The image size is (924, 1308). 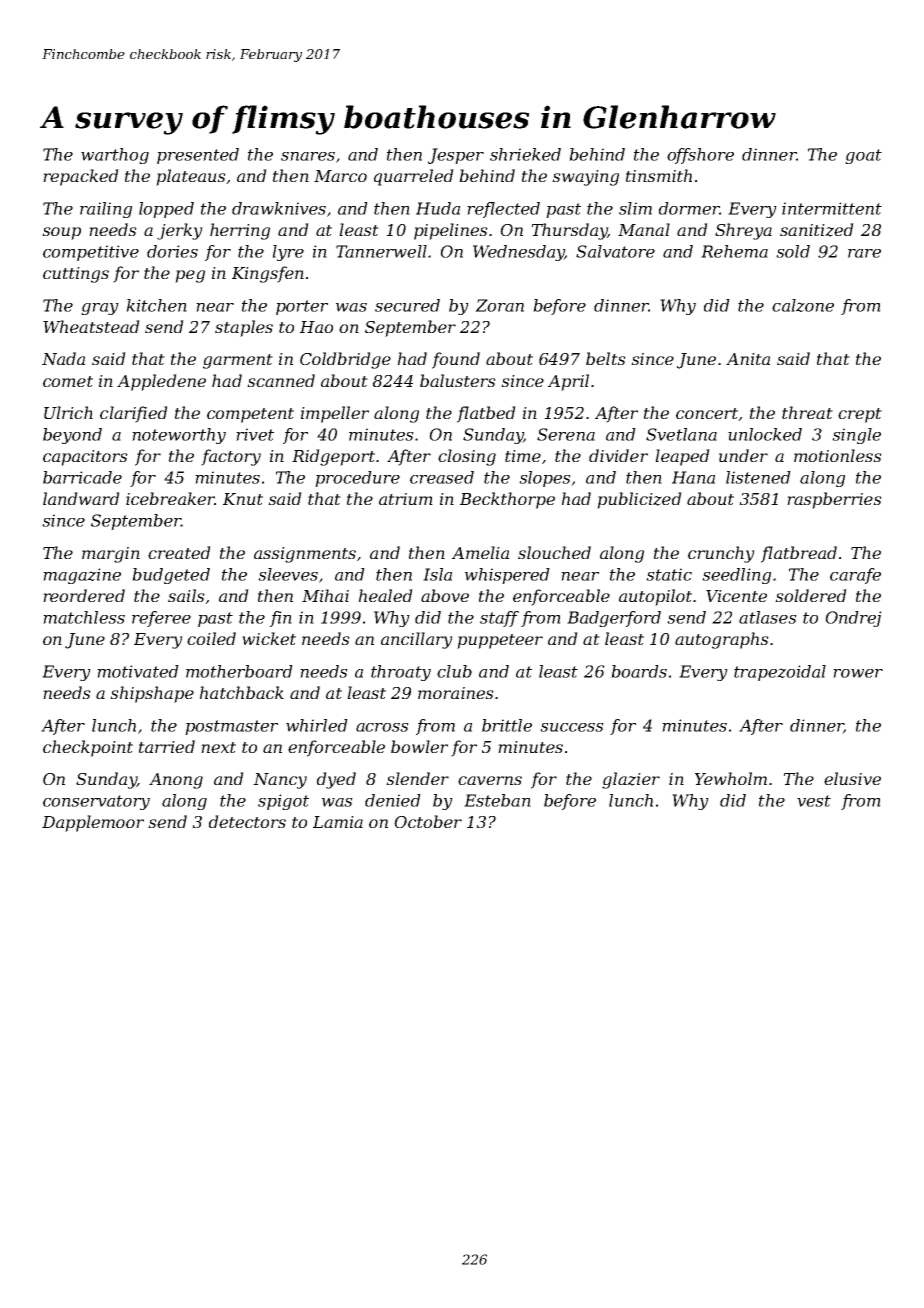 I want to click on wicket, so click(x=269, y=638).
